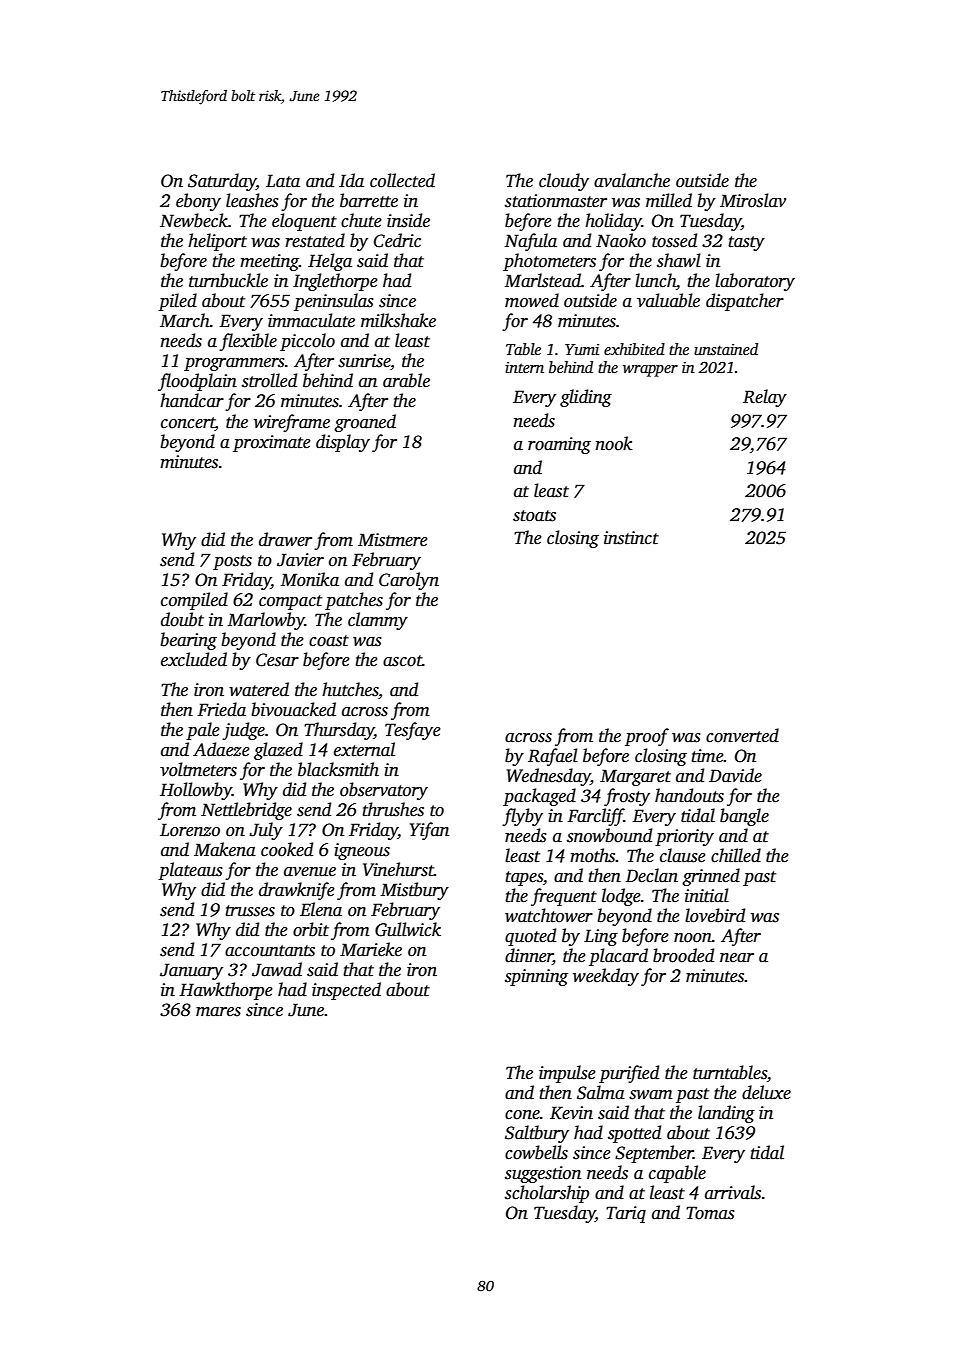  What do you see at coordinates (278, 751) in the page?
I see `glazed` at bounding box center [278, 751].
